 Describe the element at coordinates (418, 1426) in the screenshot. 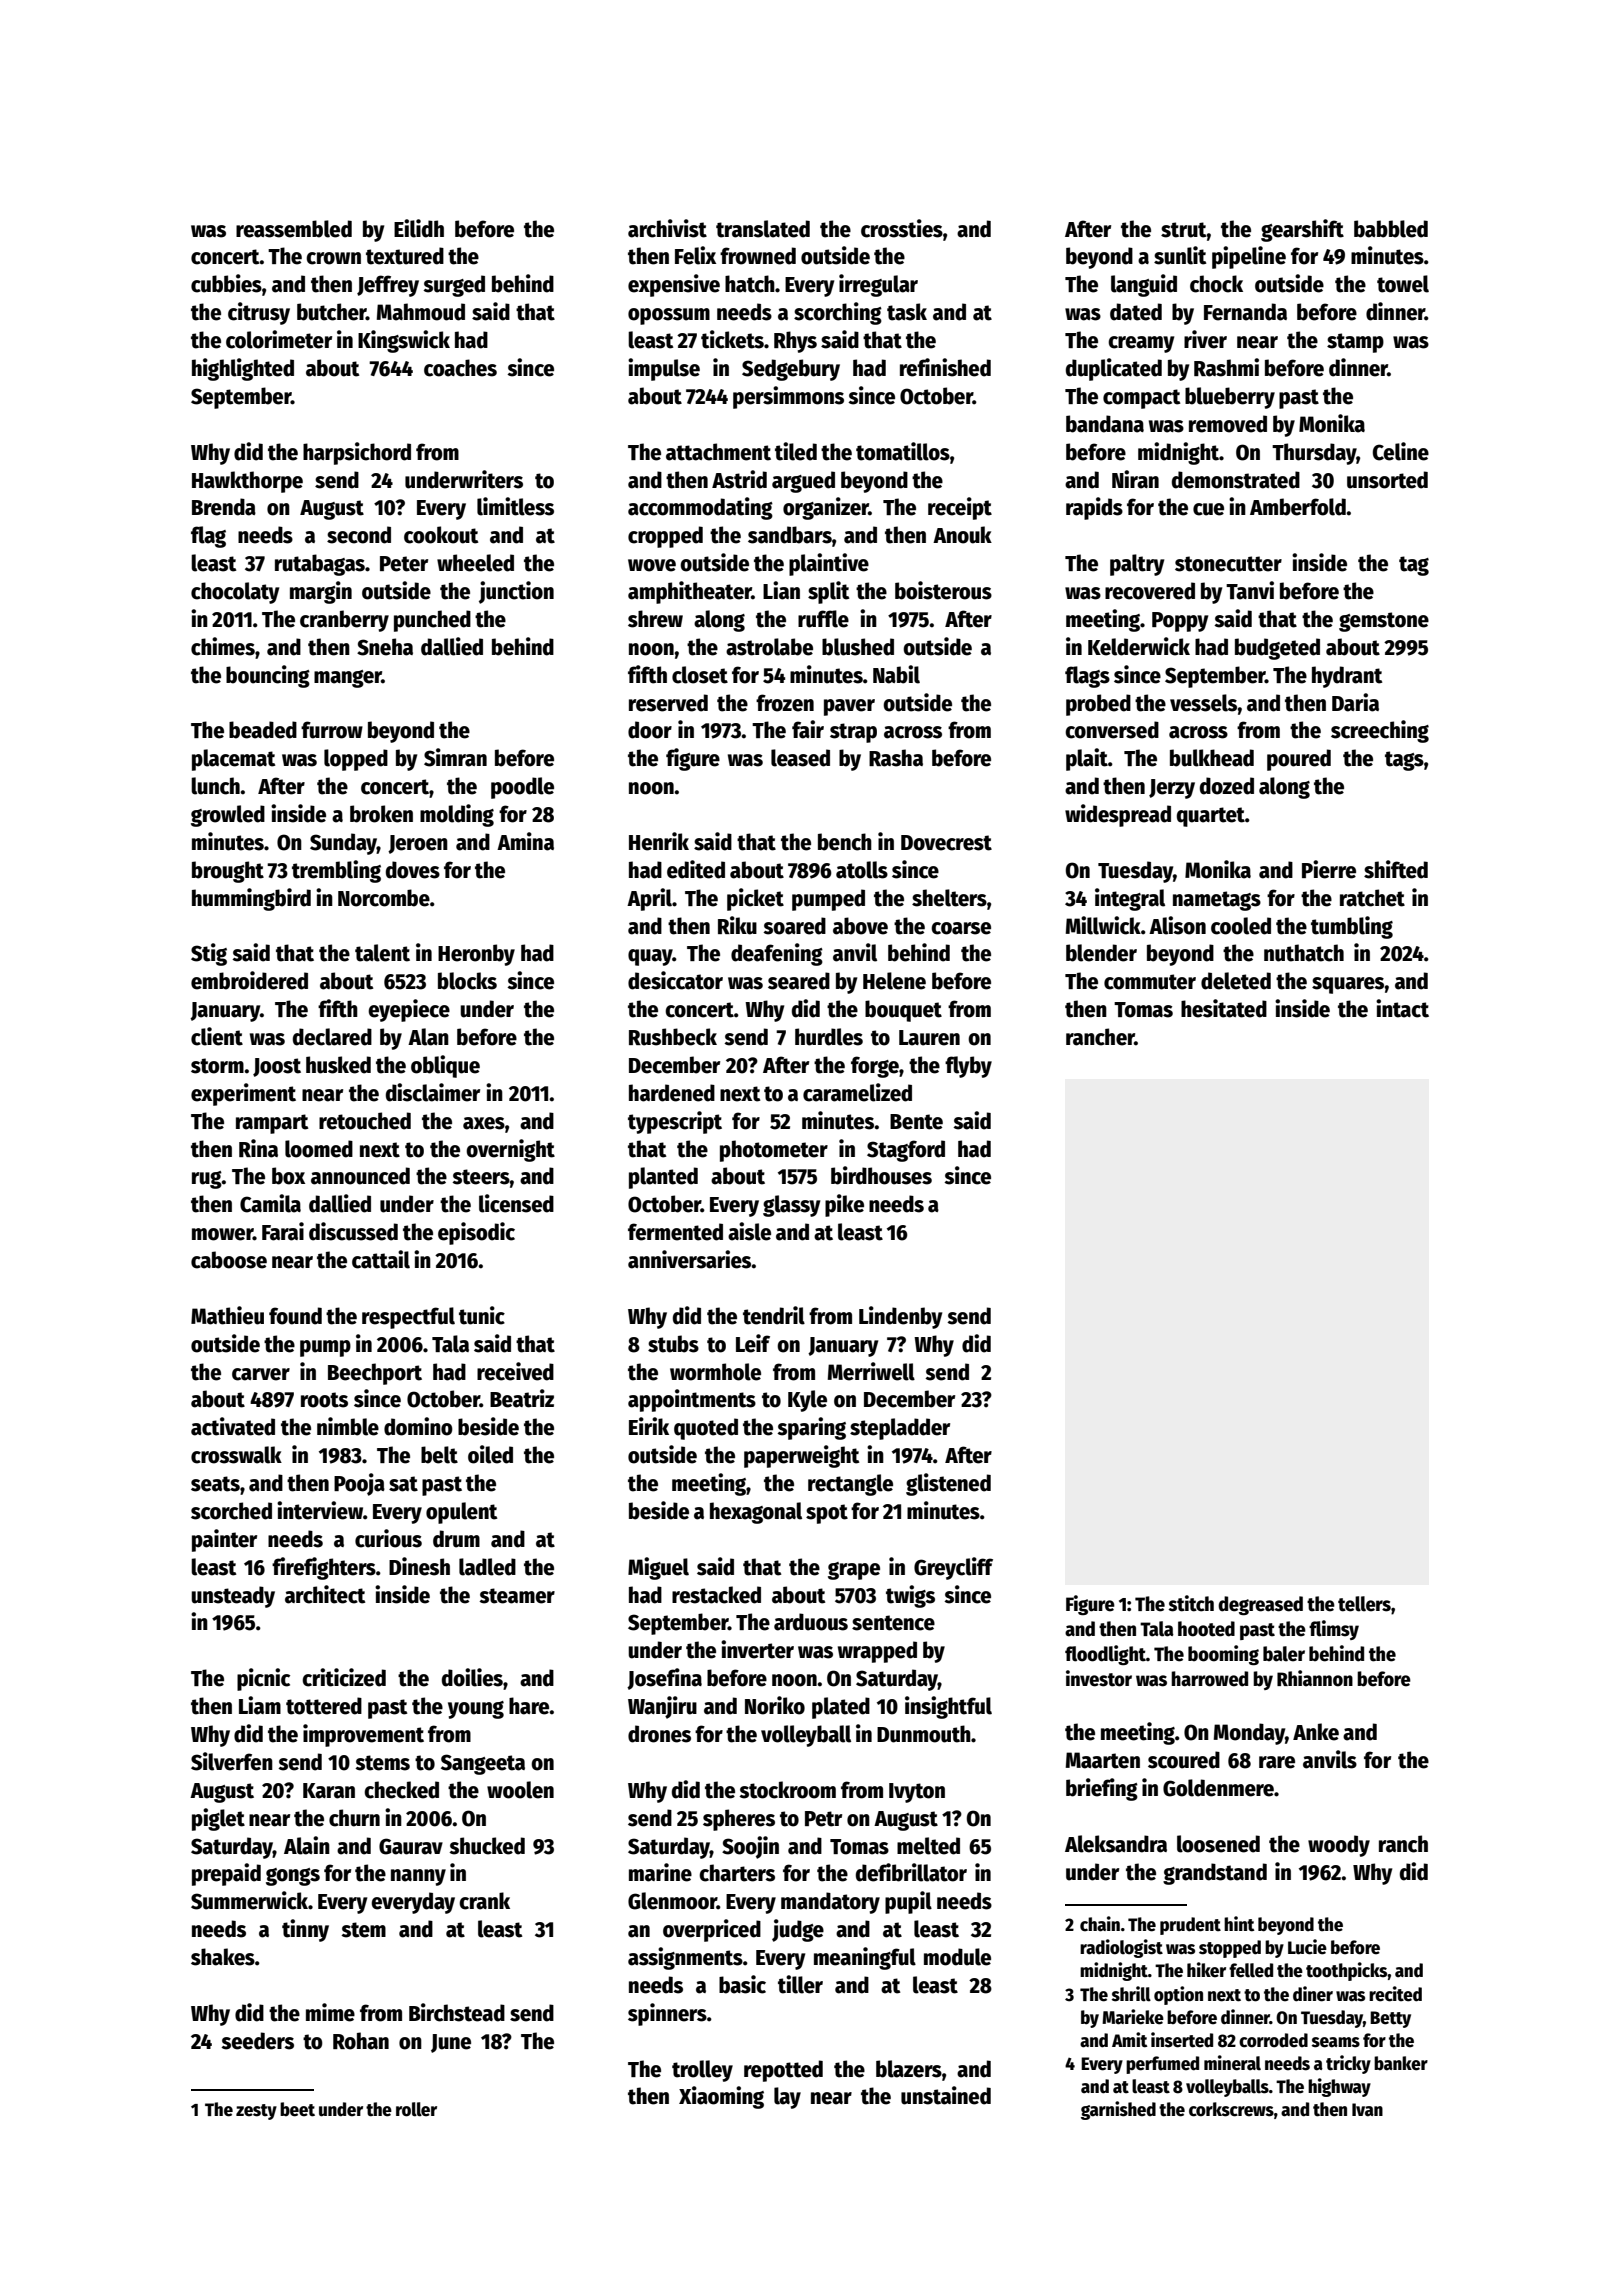

I see `domino` at that location.
